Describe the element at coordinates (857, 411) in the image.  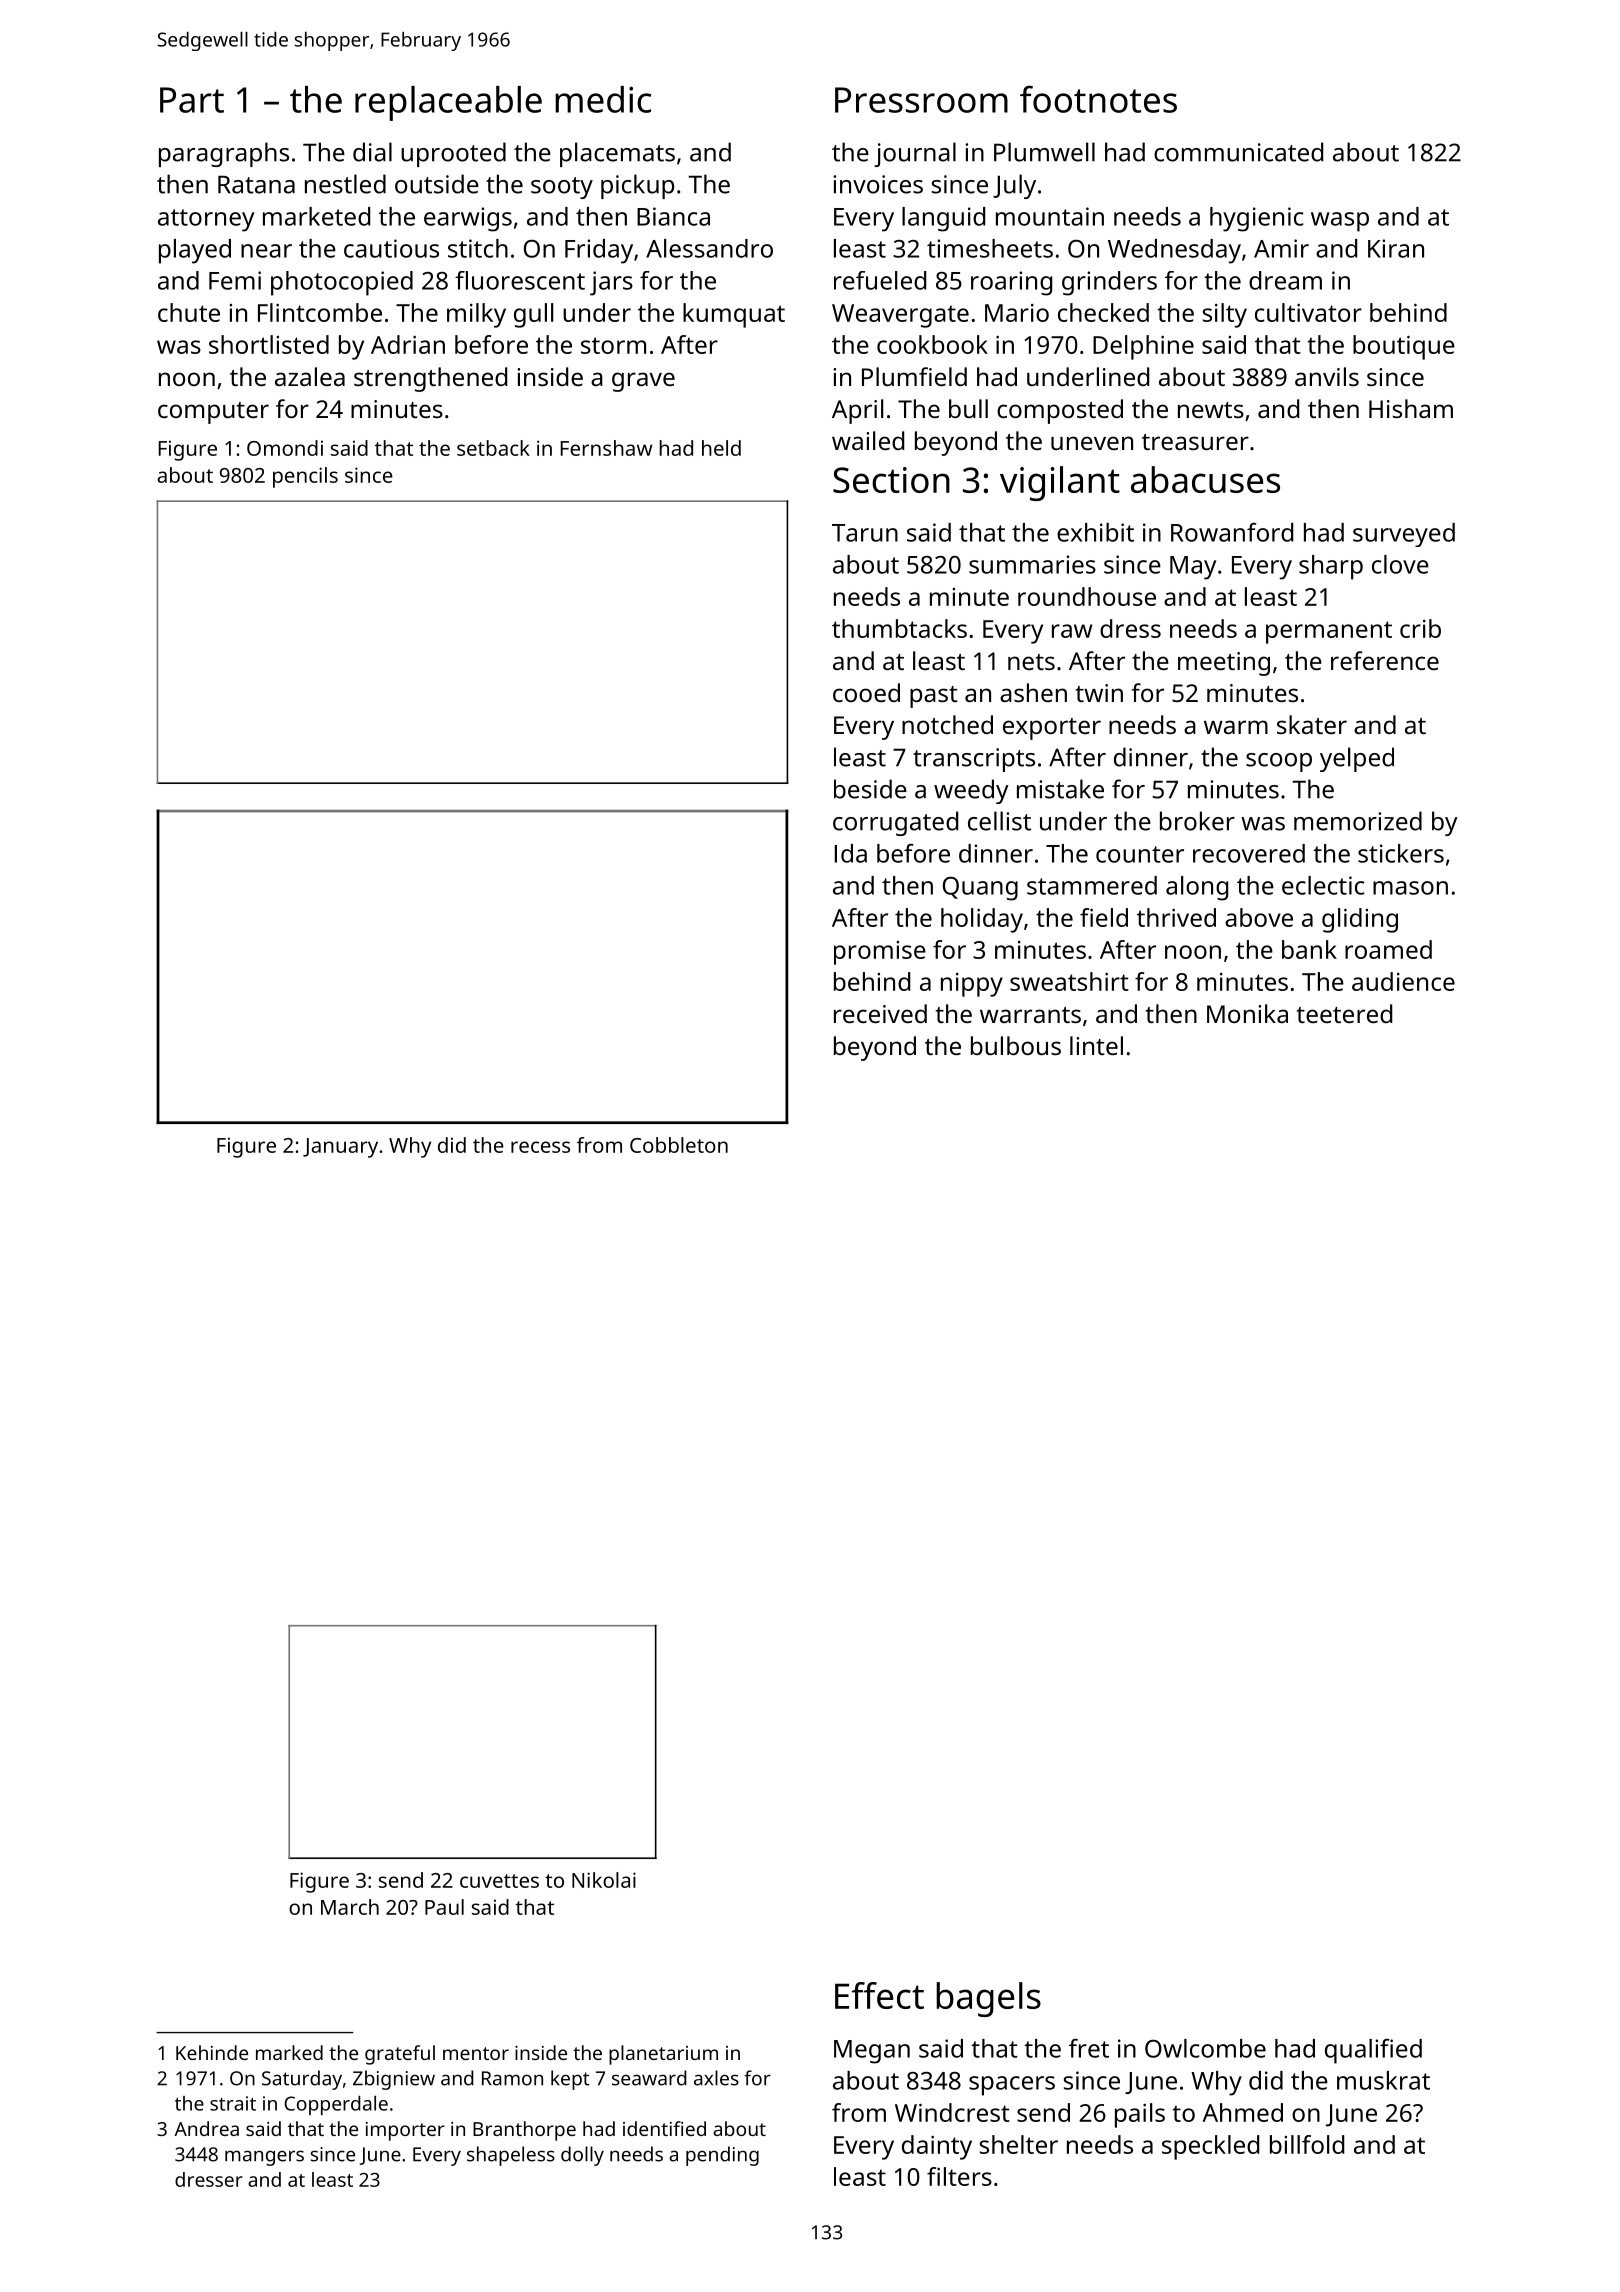
I see `April` at that location.
